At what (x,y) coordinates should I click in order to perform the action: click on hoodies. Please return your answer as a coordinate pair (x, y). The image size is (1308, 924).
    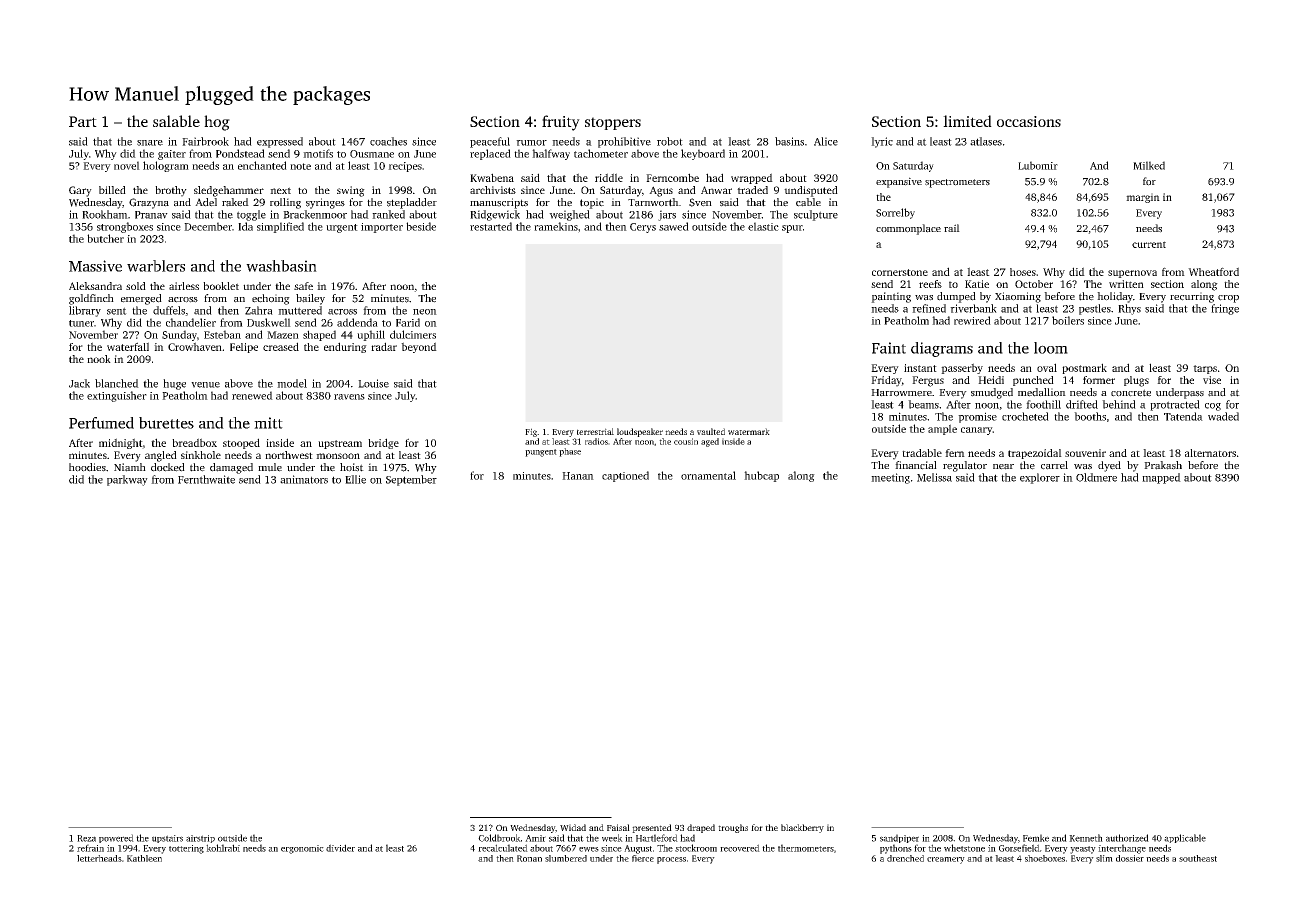
    Looking at the image, I should click on (87, 467).
